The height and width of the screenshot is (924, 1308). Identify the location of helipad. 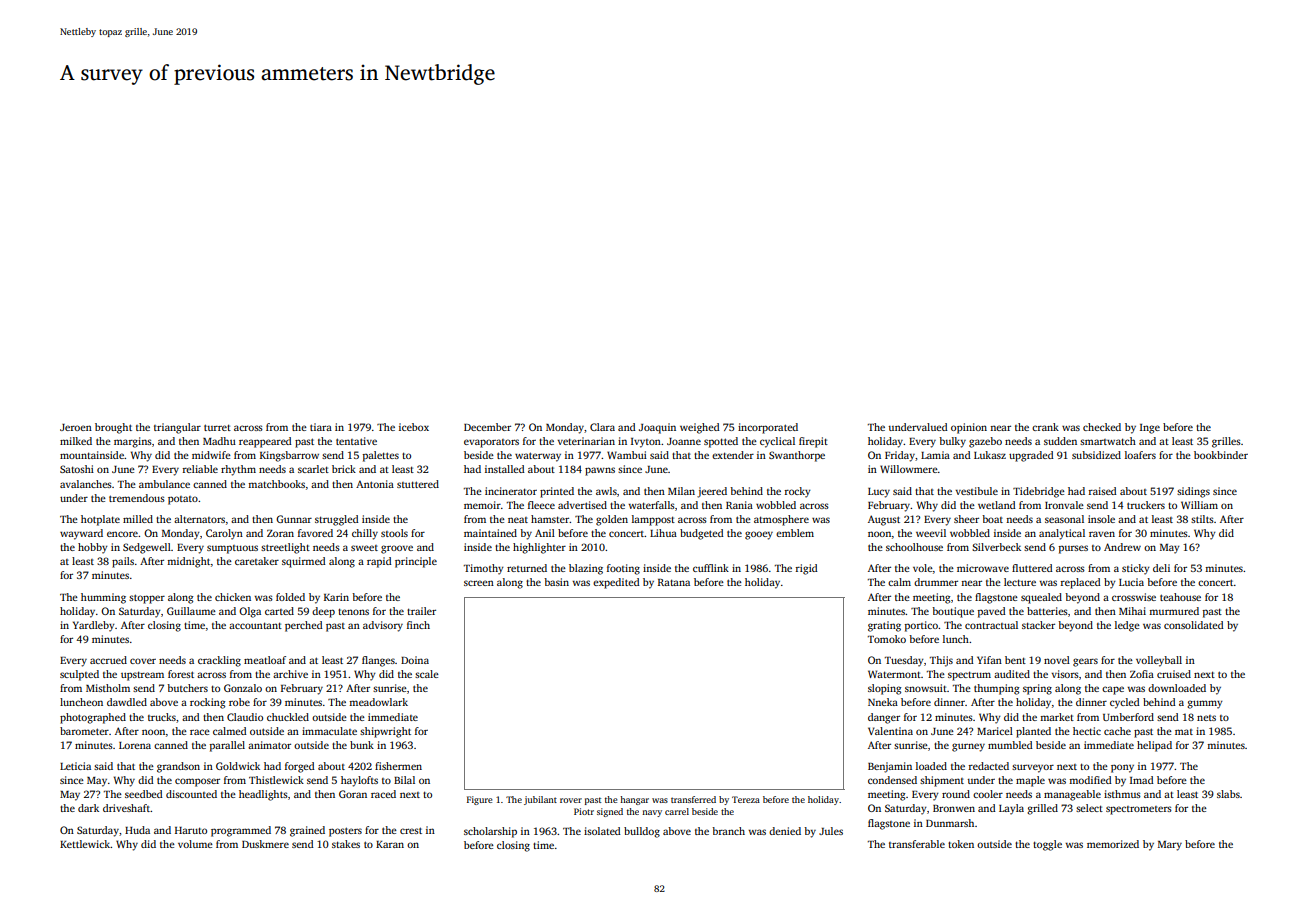
(1154, 746).
